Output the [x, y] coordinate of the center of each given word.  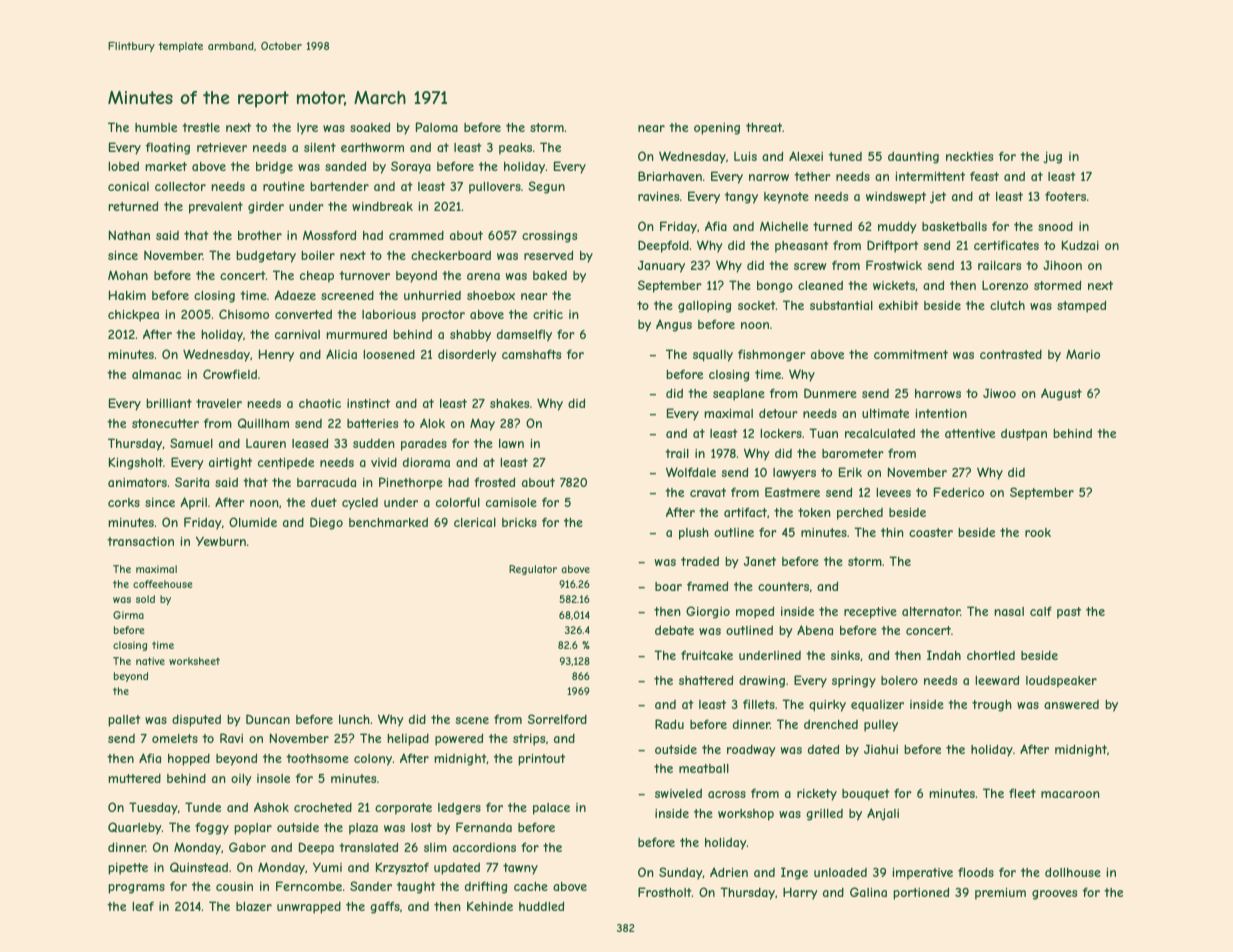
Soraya [411, 167]
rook [1038, 532]
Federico [959, 492]
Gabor [247, 847]
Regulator [533, 570]
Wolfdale [691, 472]
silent [320, 147]
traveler [219, 403]
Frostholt [665, 892]
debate [674, 630]
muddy [897, 227]
